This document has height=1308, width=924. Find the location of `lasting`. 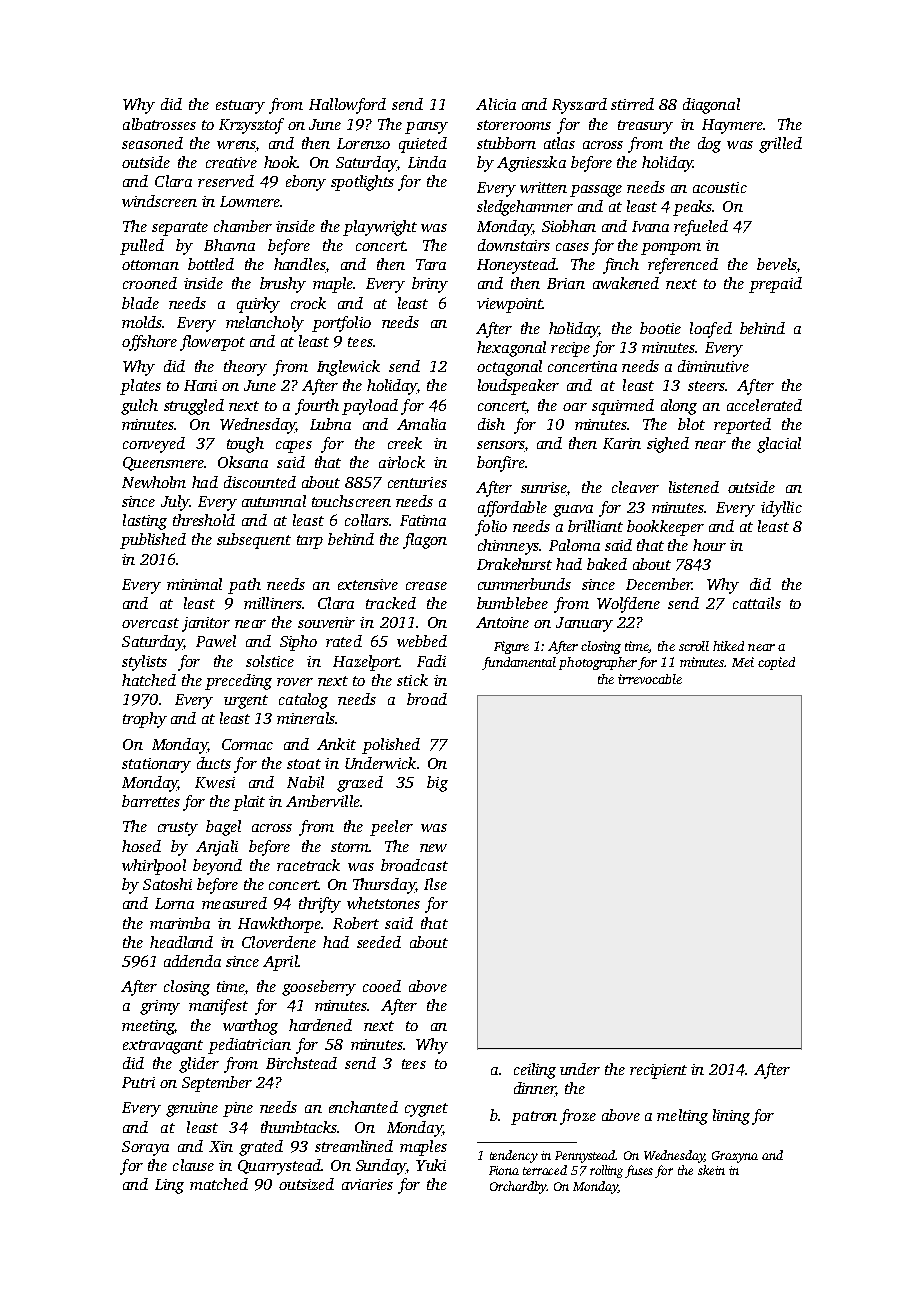

lasting is located at coordinates (145, 522).
